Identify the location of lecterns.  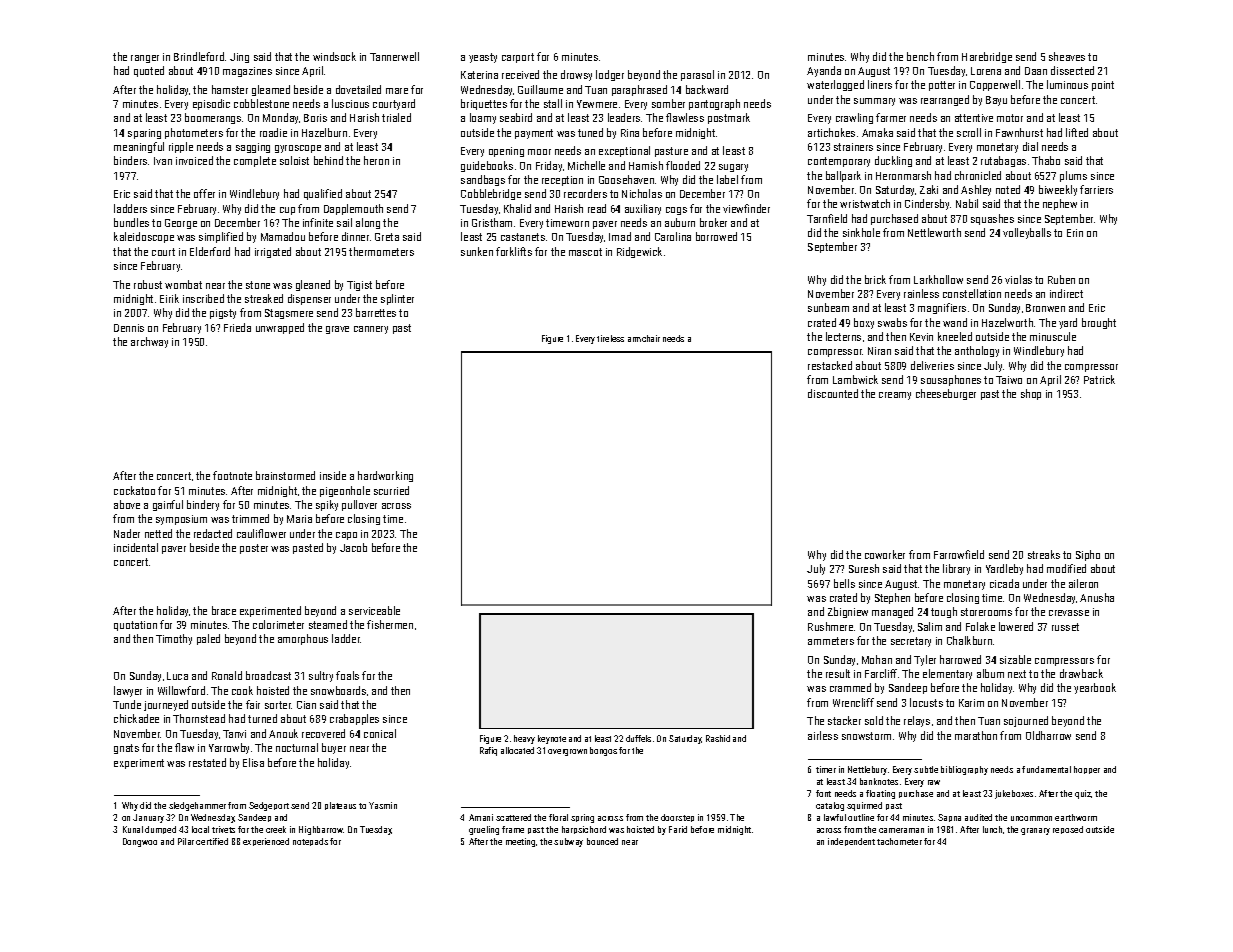
(843, 336).
